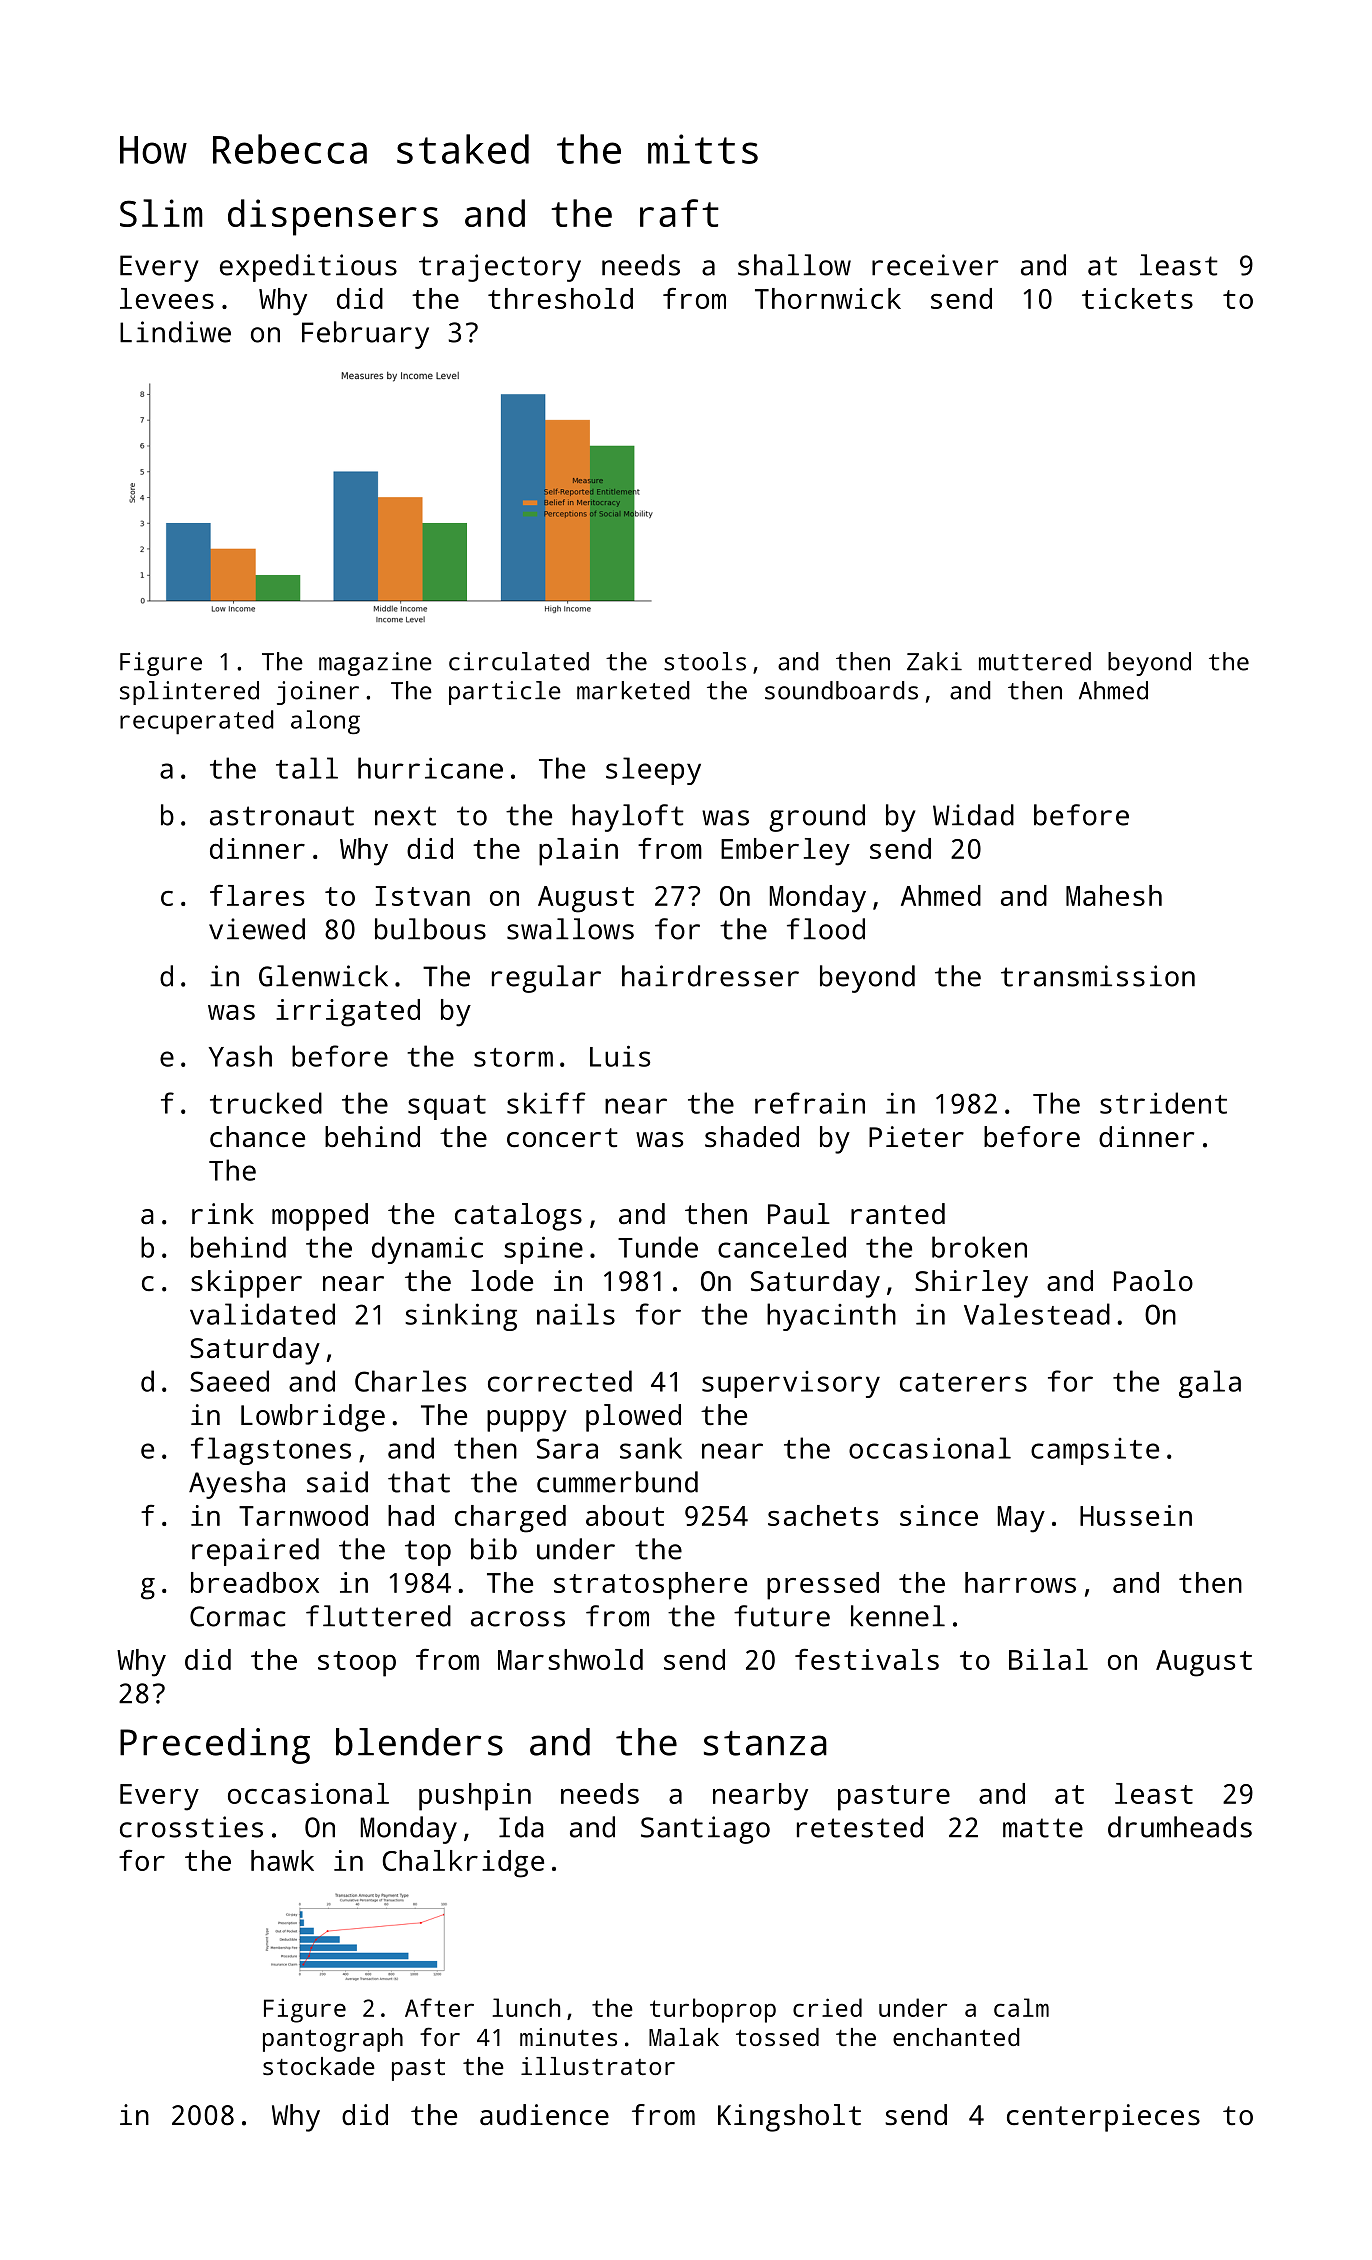 This page has width=1372, height=2260. I want to click on splintered, so click(189, 693).
